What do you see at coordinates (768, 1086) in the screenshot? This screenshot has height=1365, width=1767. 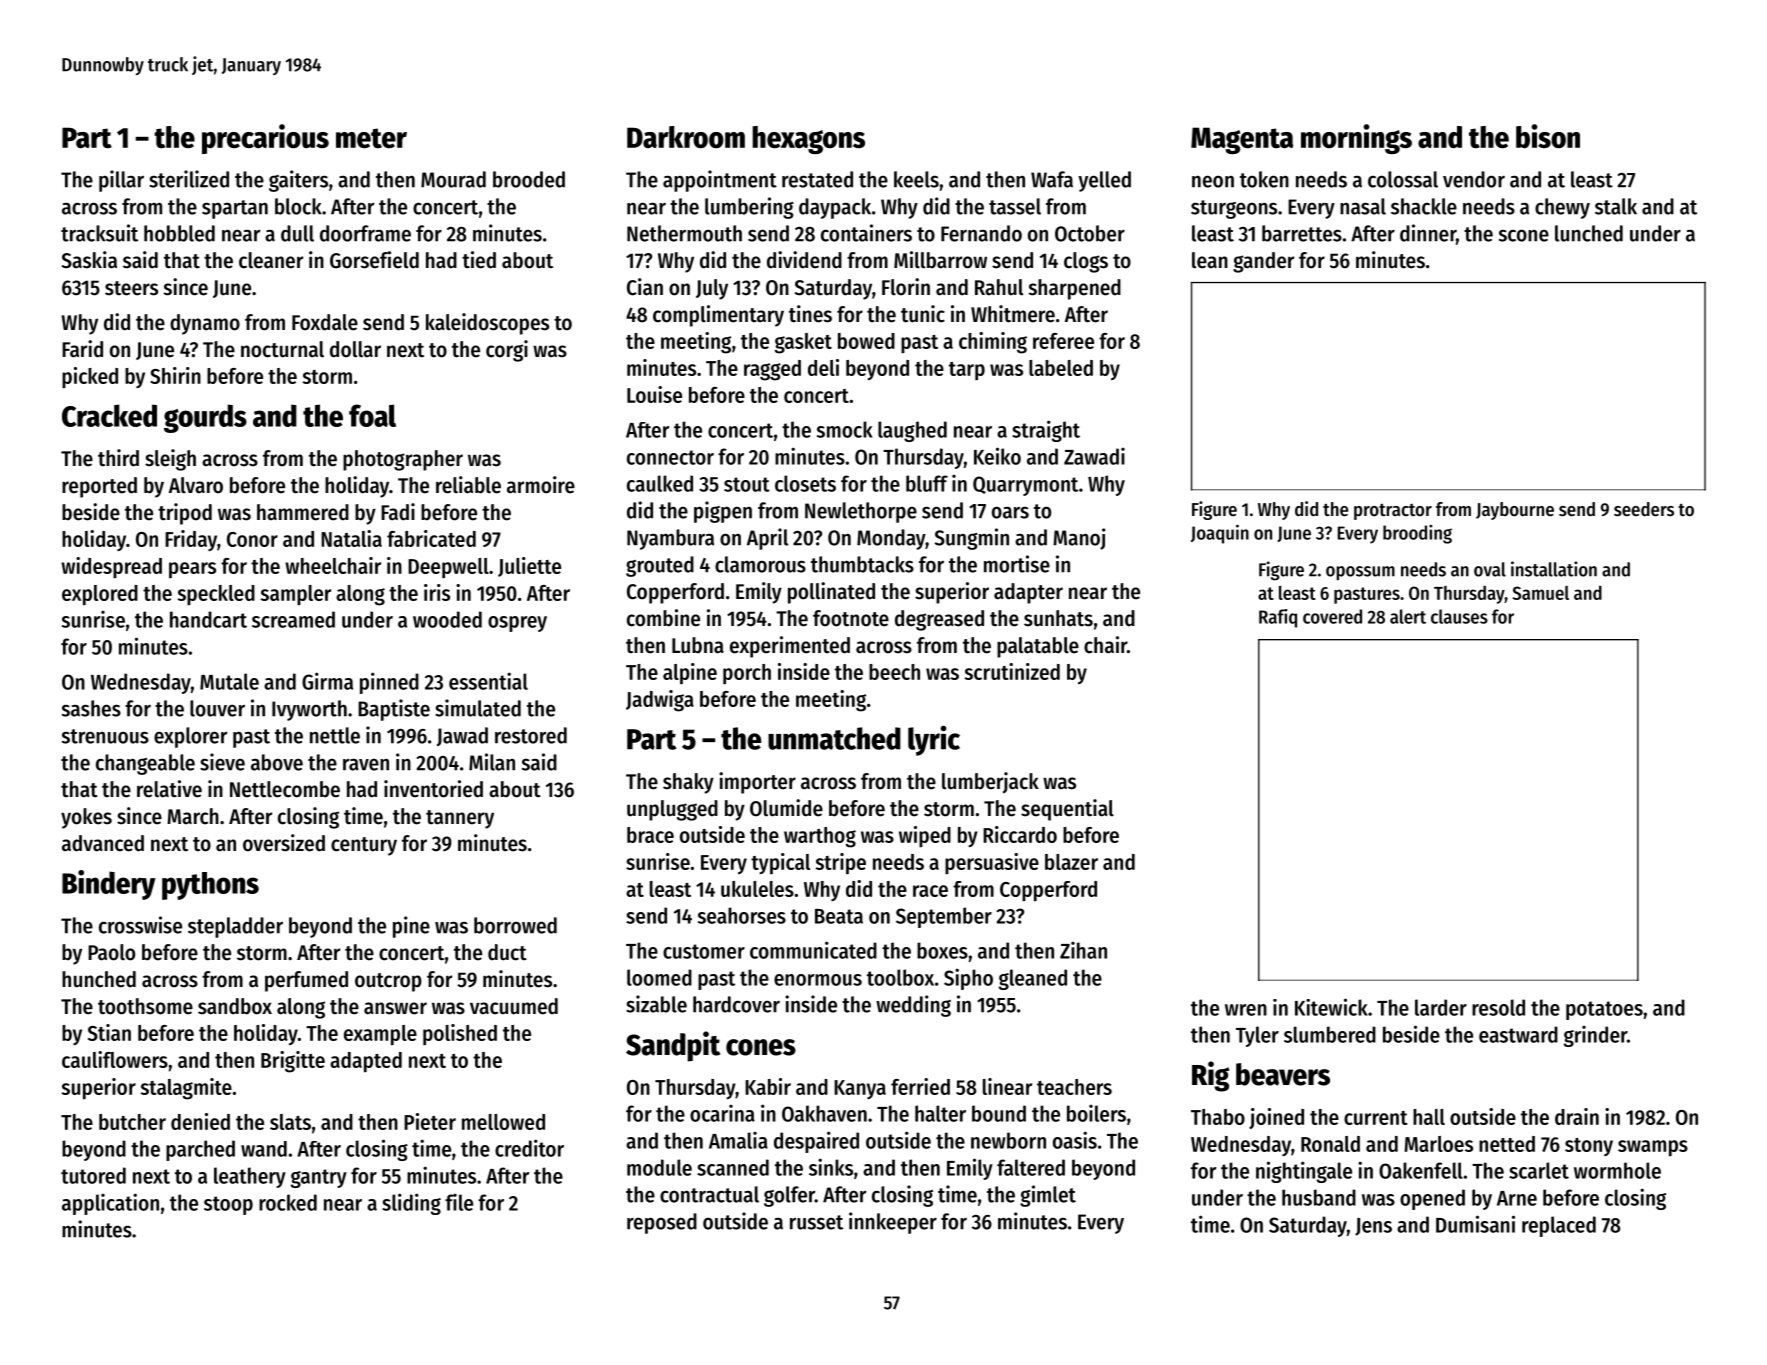 I see `Kabir` at bounding box center [768, 1086].
